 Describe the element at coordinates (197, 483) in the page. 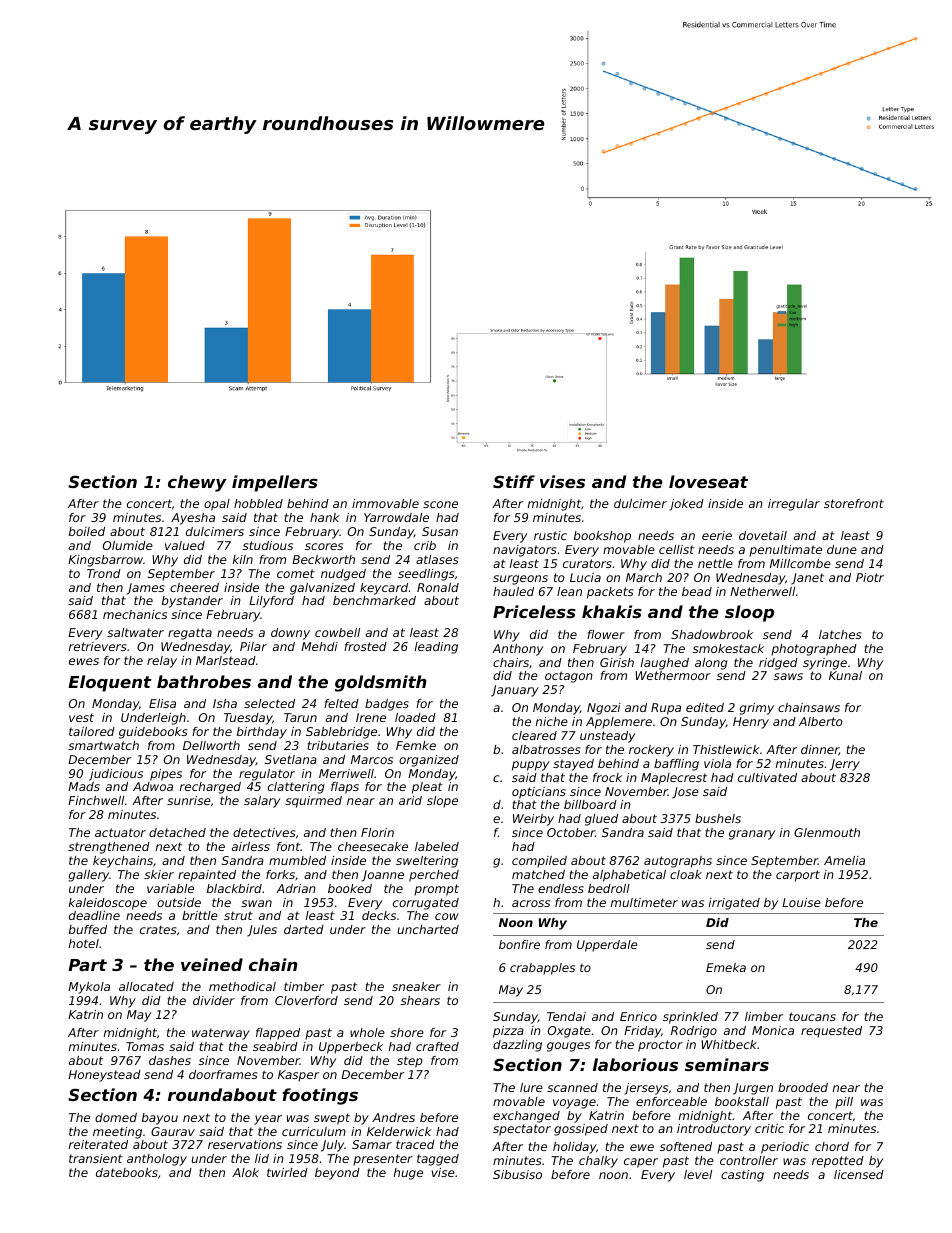

I see `chewy` at that location.
